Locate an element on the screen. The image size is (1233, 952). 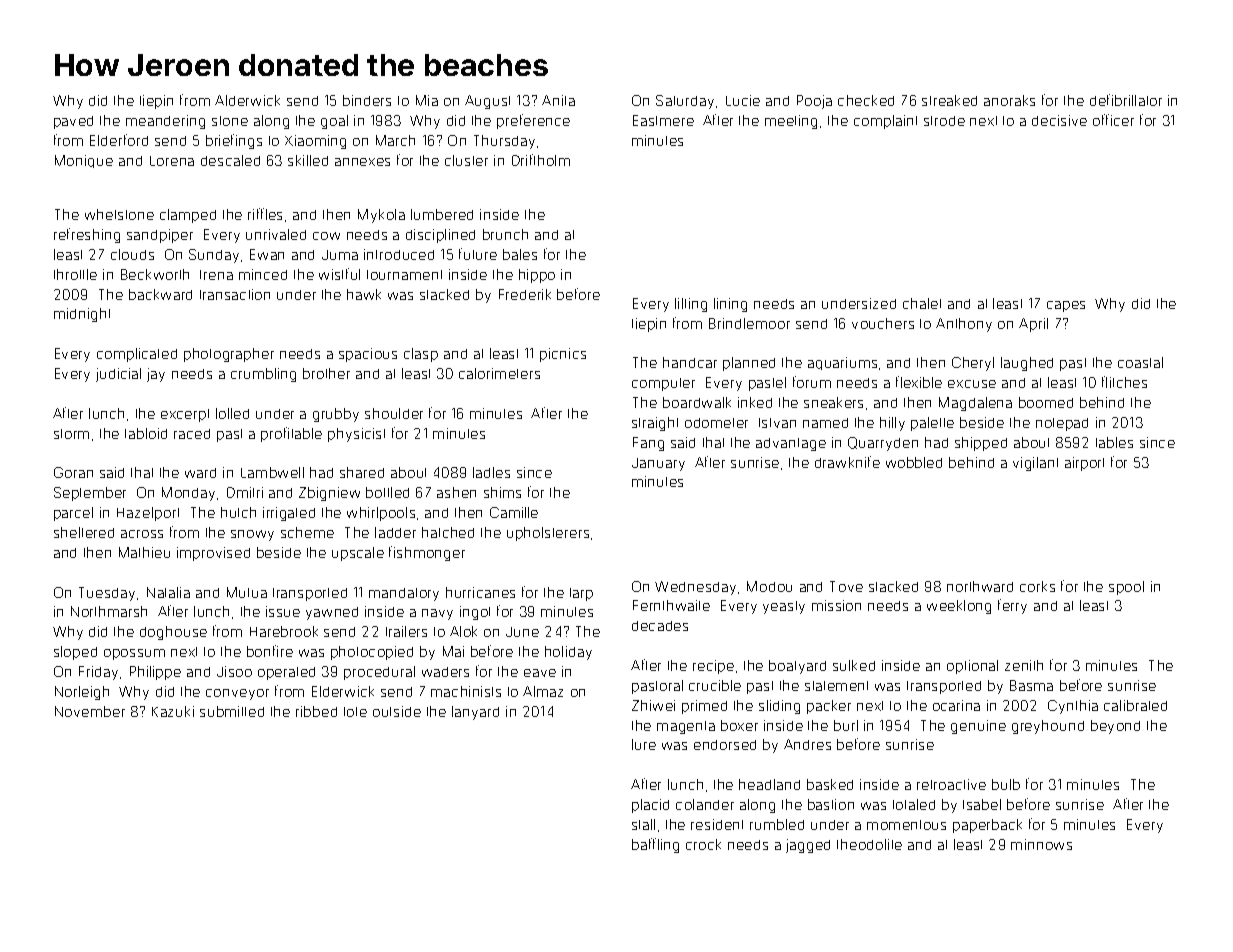
theodolite is located at coordinates (869, 844).
